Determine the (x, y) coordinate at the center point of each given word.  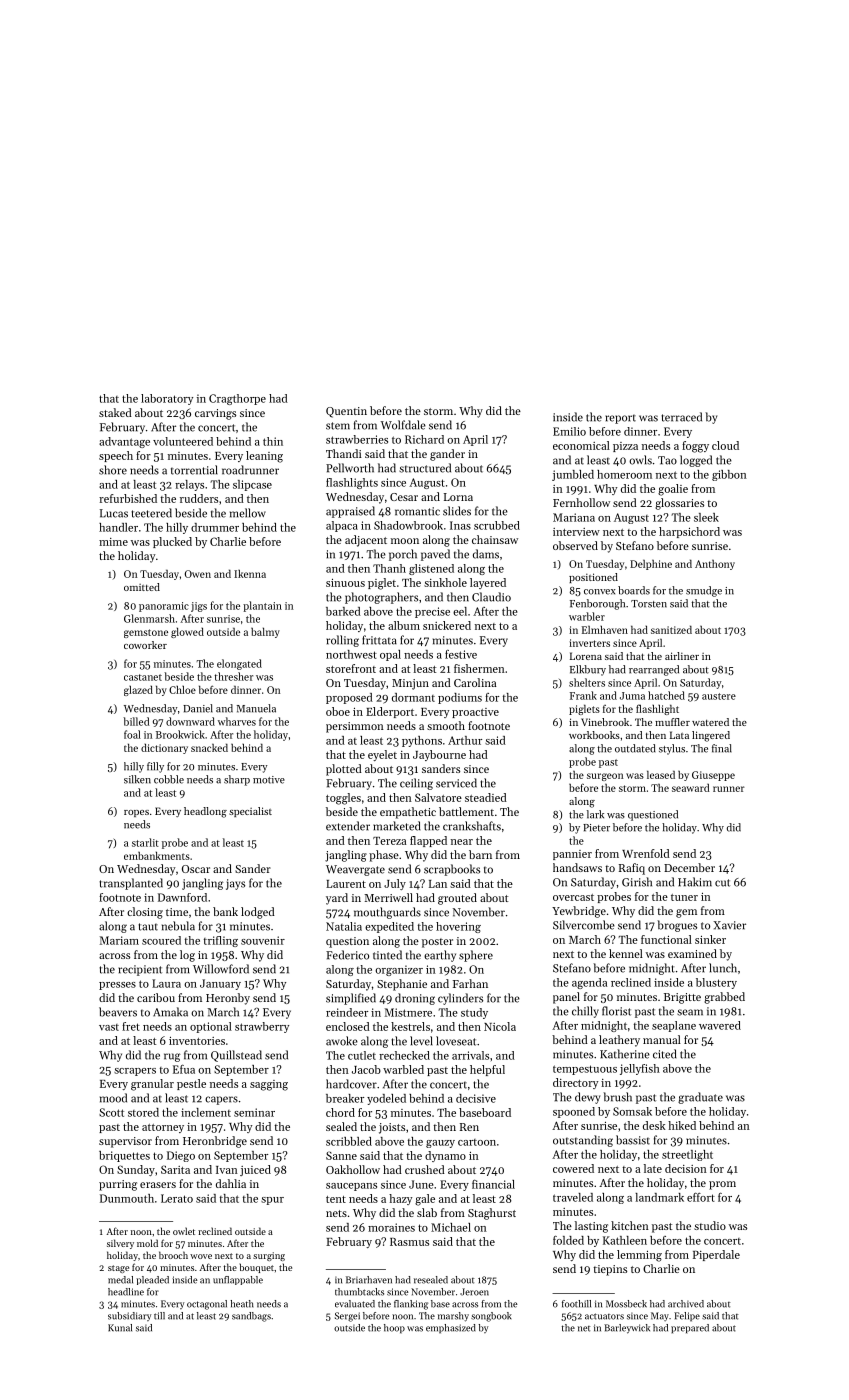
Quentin (346, 412)
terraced (681, 417)
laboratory (167, 399)
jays (235, 884)
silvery (120, 1244)
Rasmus (409, 1242)
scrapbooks (452, 870)
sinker (710, 939)
